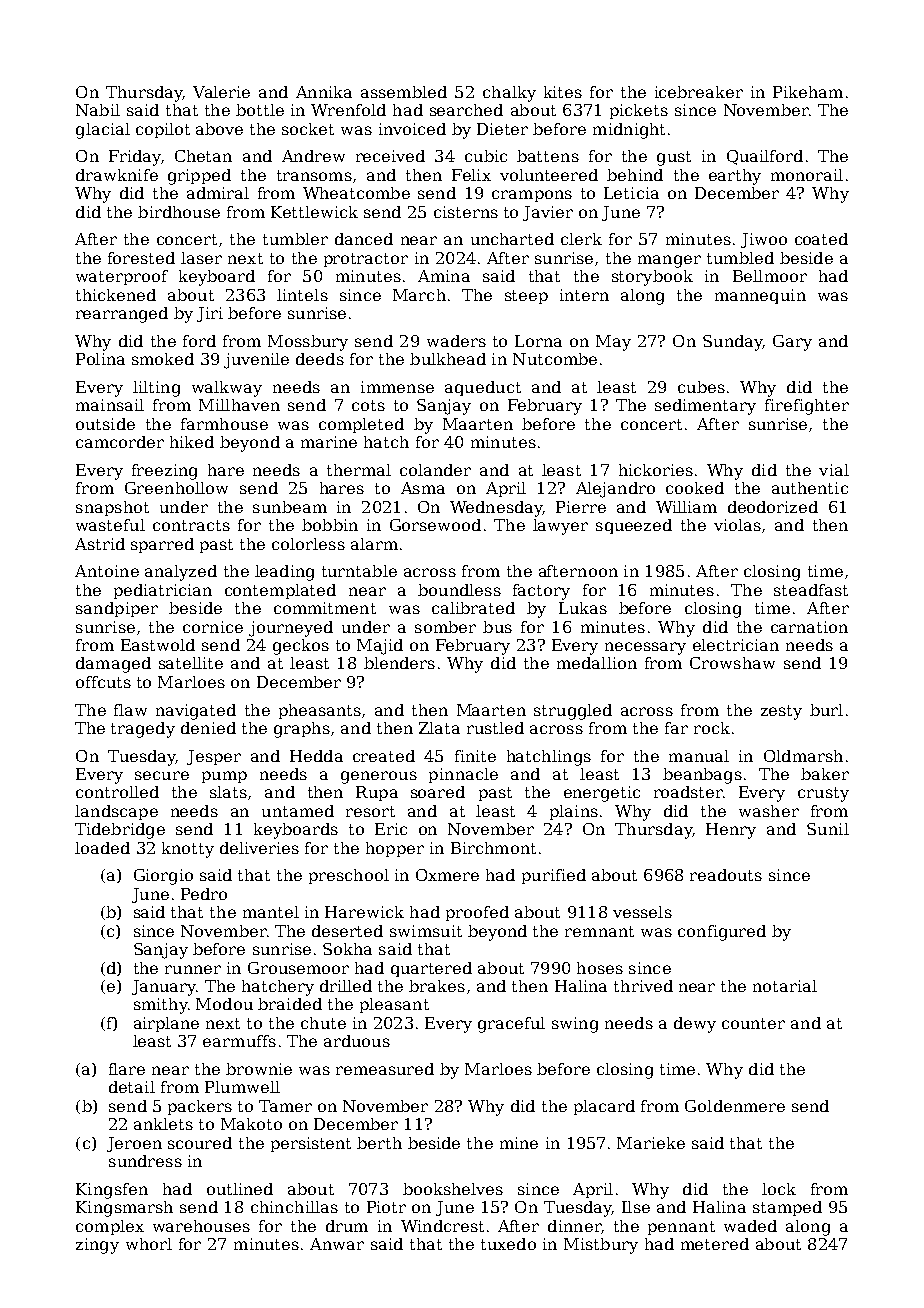 This screenshot has height=1308, width=924. Describe the element at coordinates (221, 92) in the screenshot. I see `Valerie` at that location.
